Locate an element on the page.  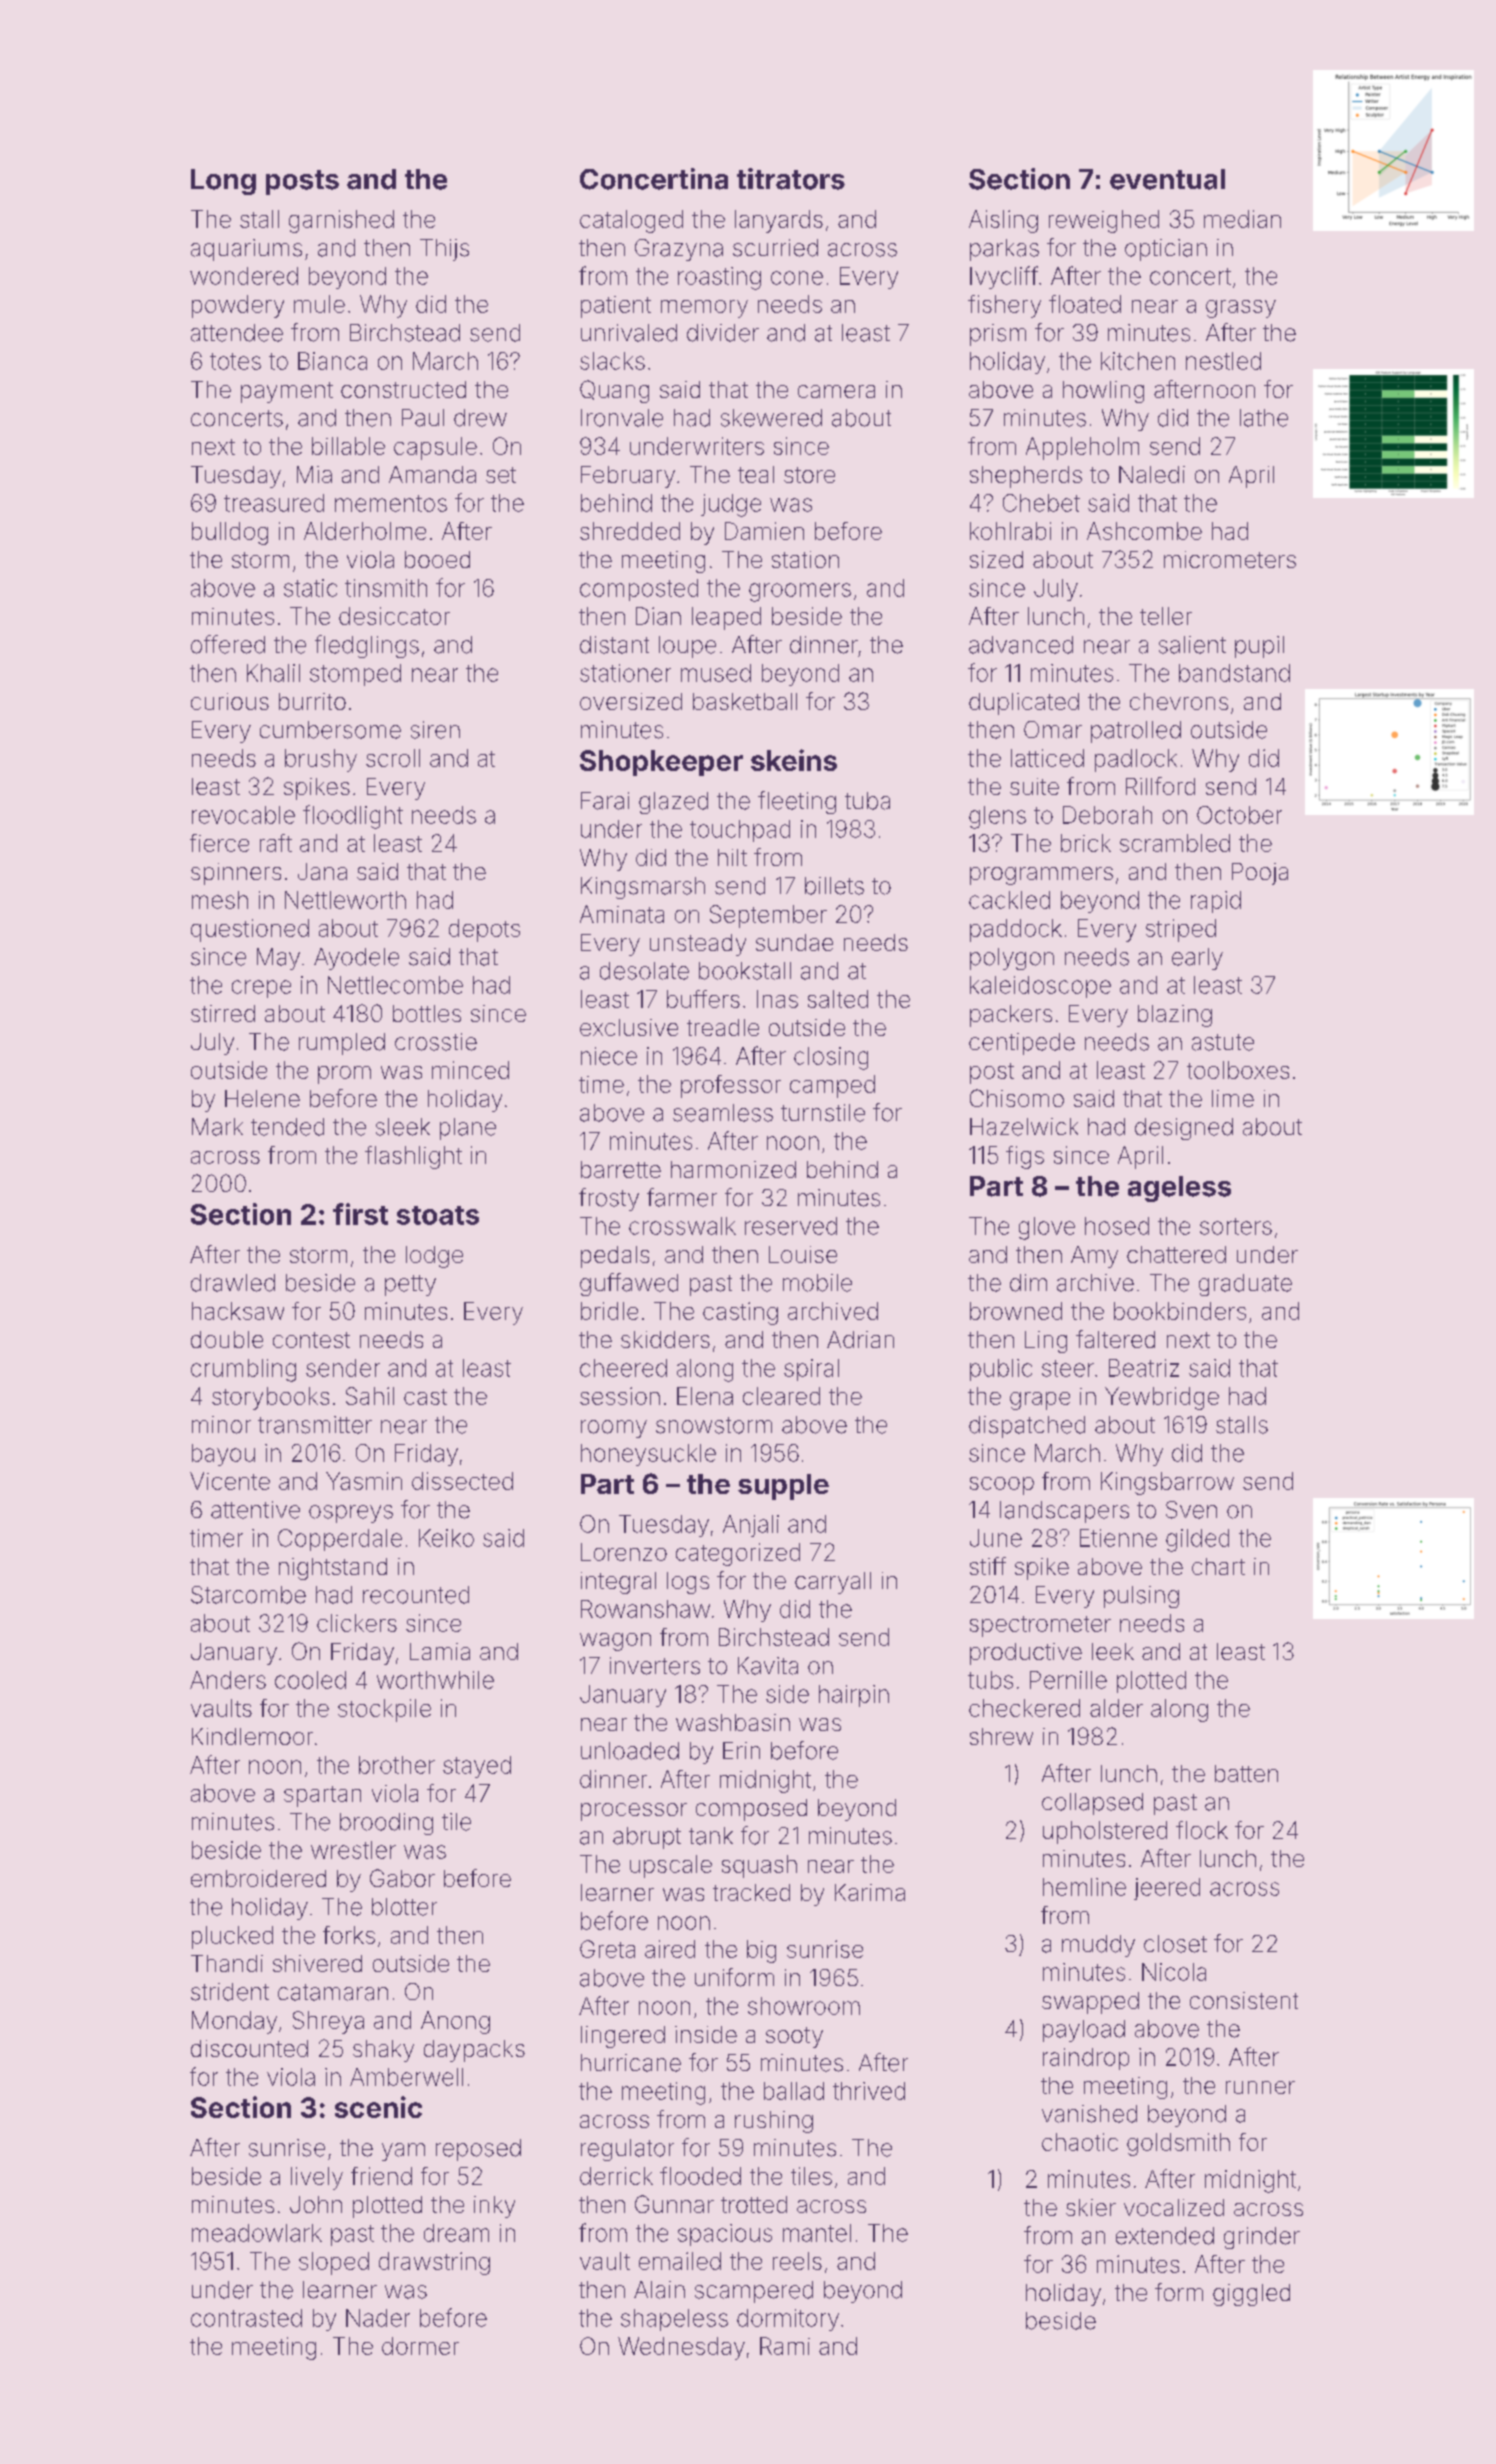
Pooja is located at coordinates (1260, 874).
